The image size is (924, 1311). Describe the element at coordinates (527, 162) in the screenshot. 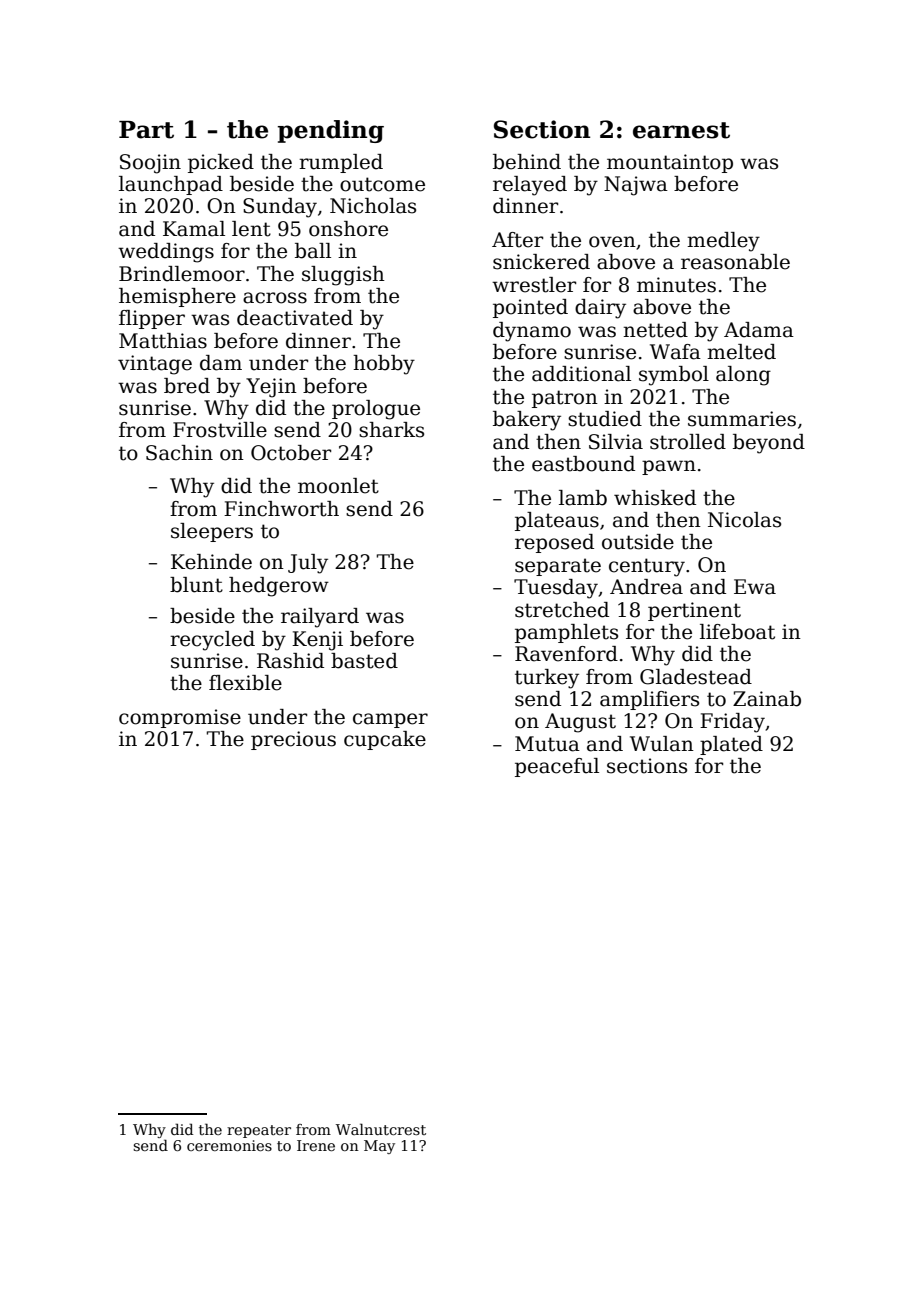

I see `behind` at that location.
